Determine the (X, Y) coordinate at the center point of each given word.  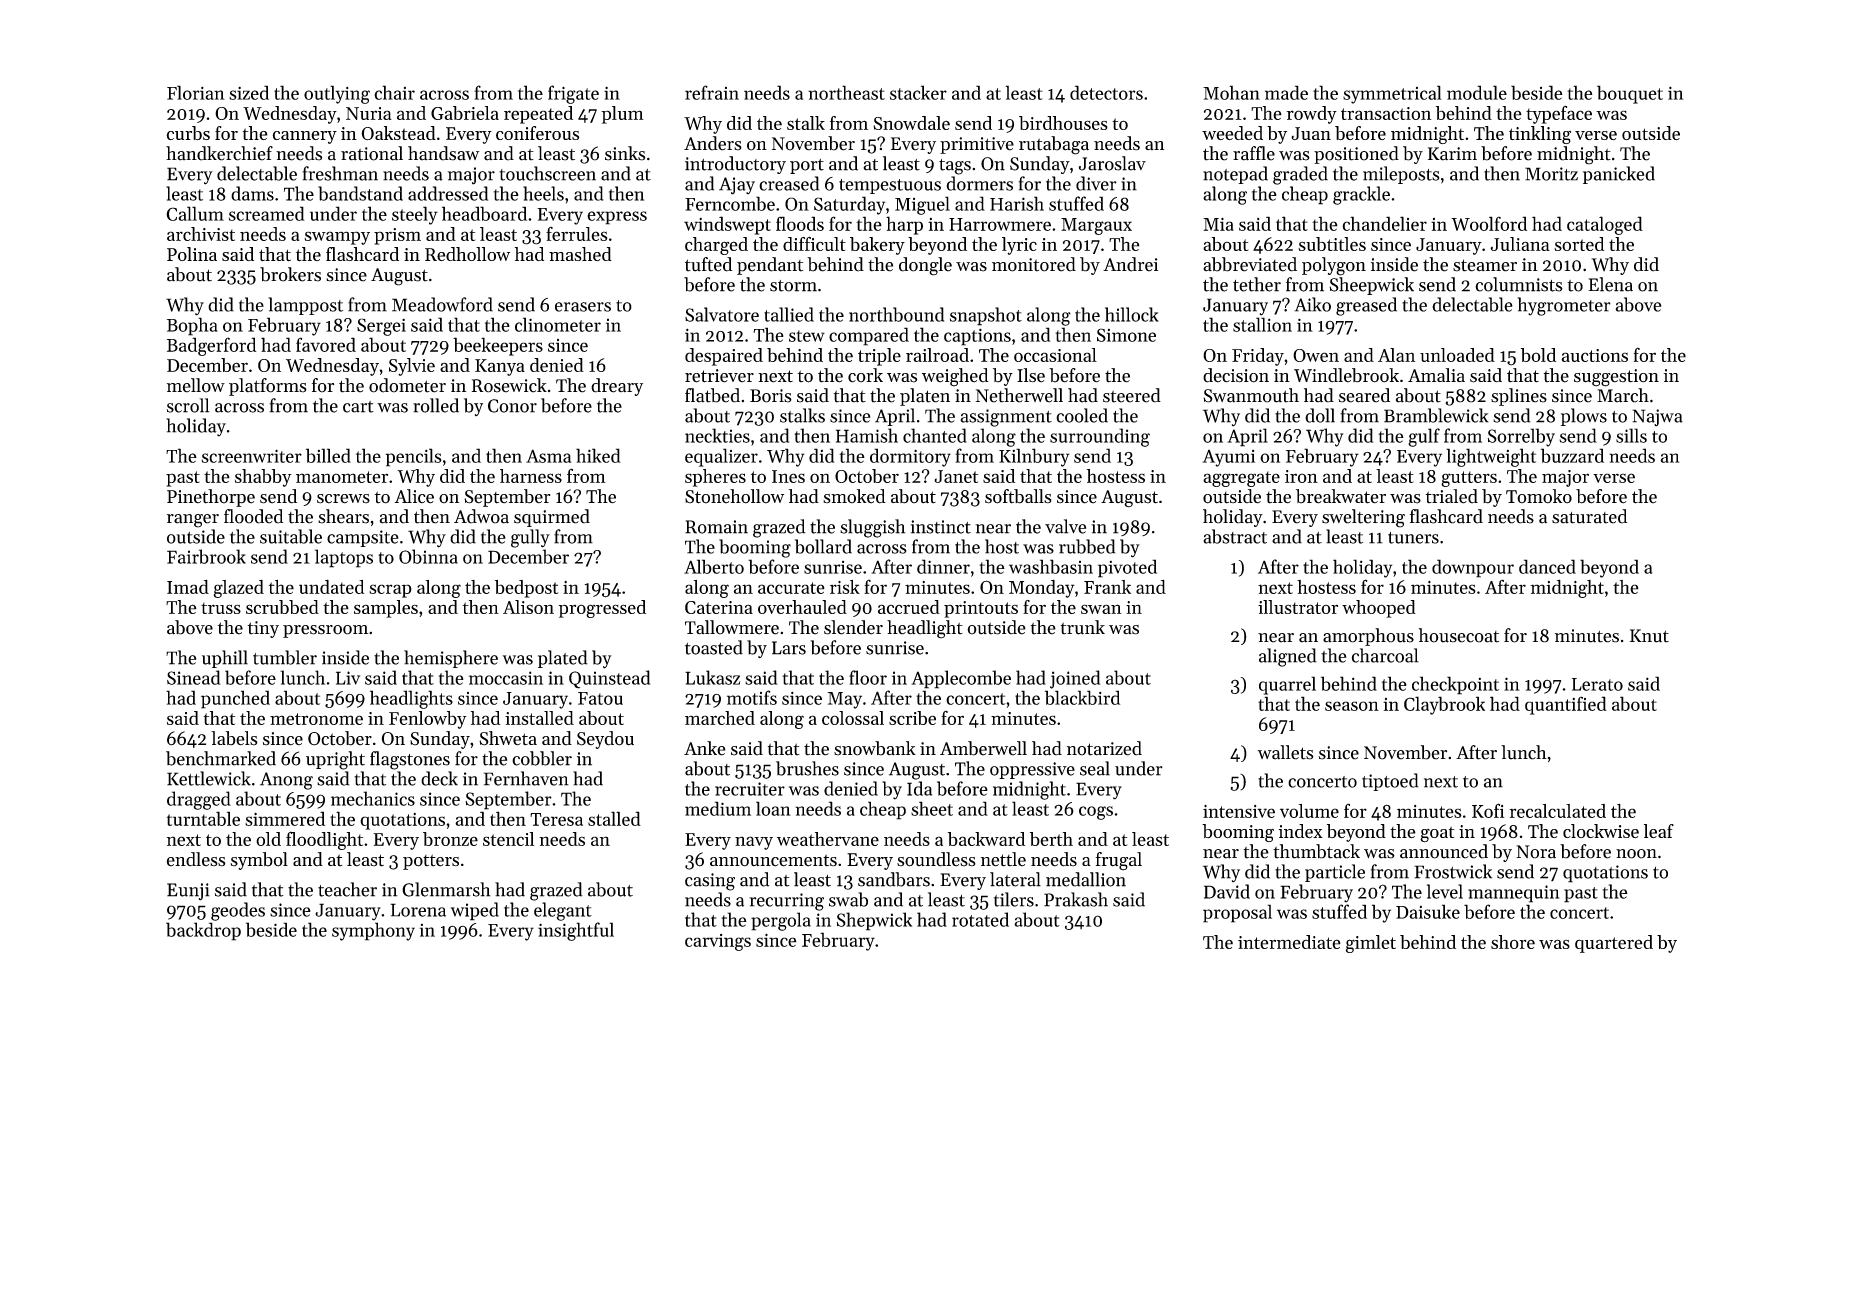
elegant (563, 911)
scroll (188, 405)
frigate (573, 94)
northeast (846, 92)
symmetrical (1392, 94)
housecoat (1459, 635)
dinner (943, 566)
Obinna (428, 556)
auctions (1594, 355)
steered (1132, 395)
